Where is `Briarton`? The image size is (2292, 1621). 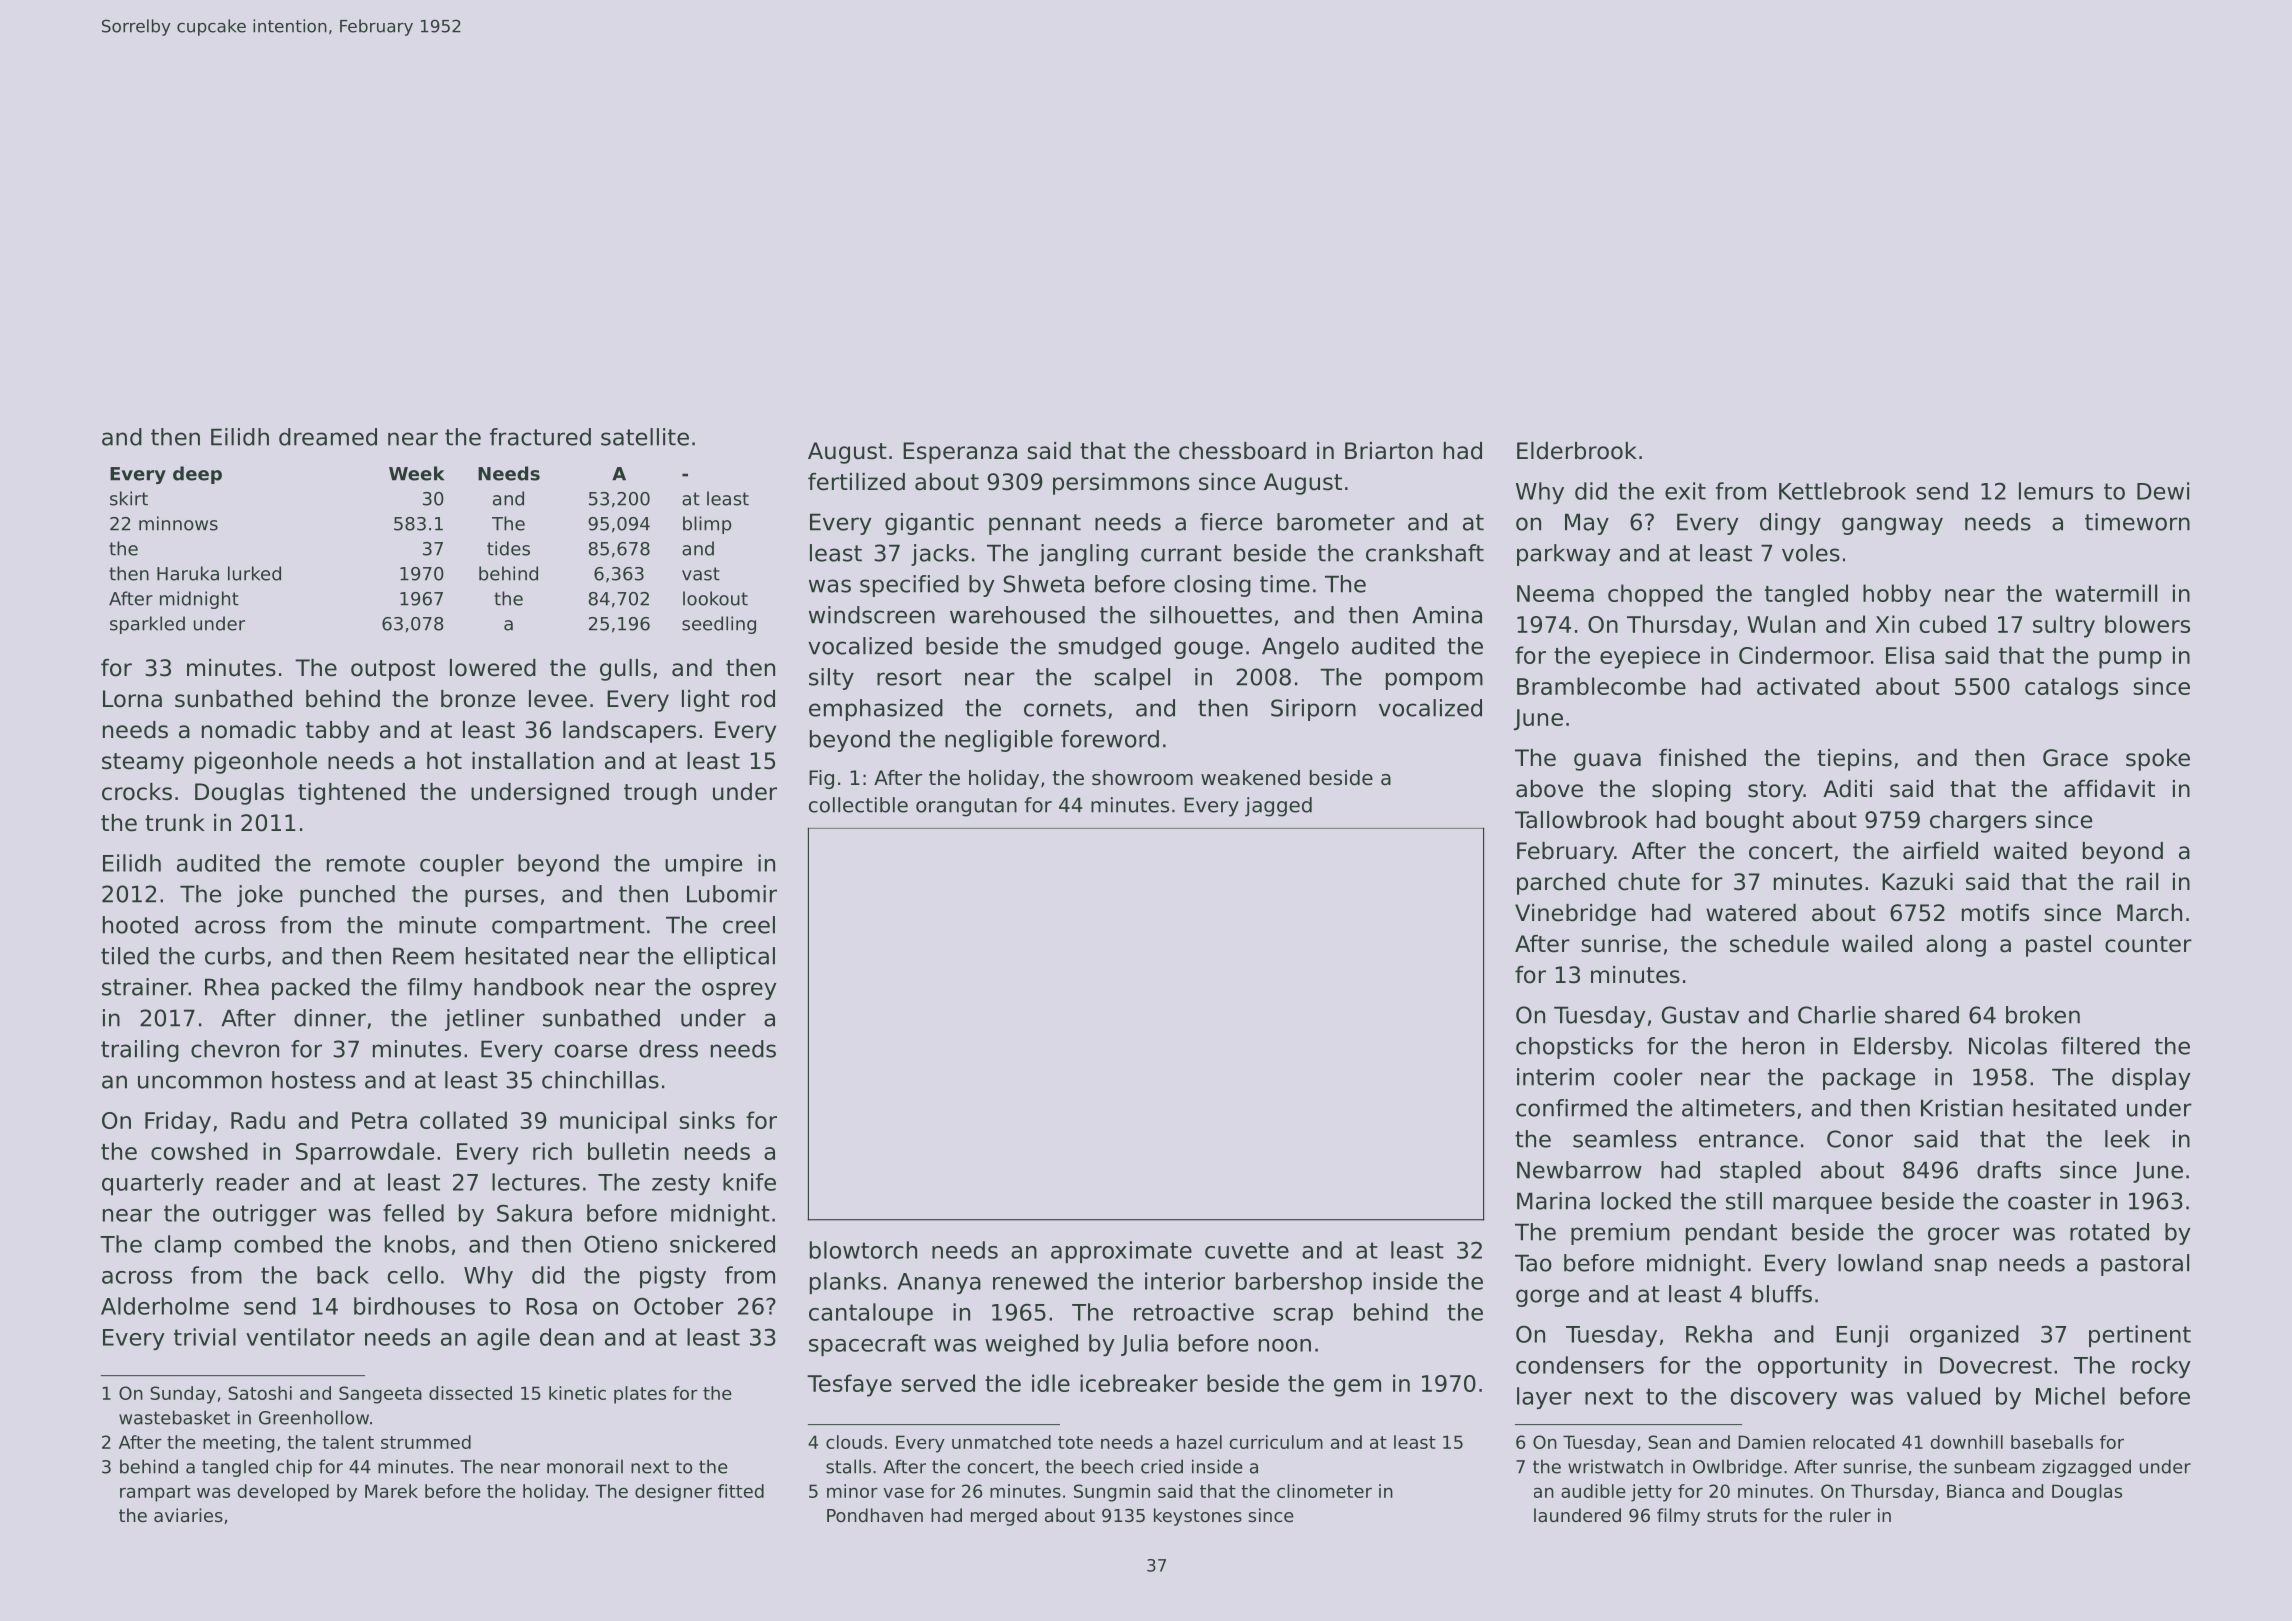
Briarton is located at coordinates (1389, 451).
